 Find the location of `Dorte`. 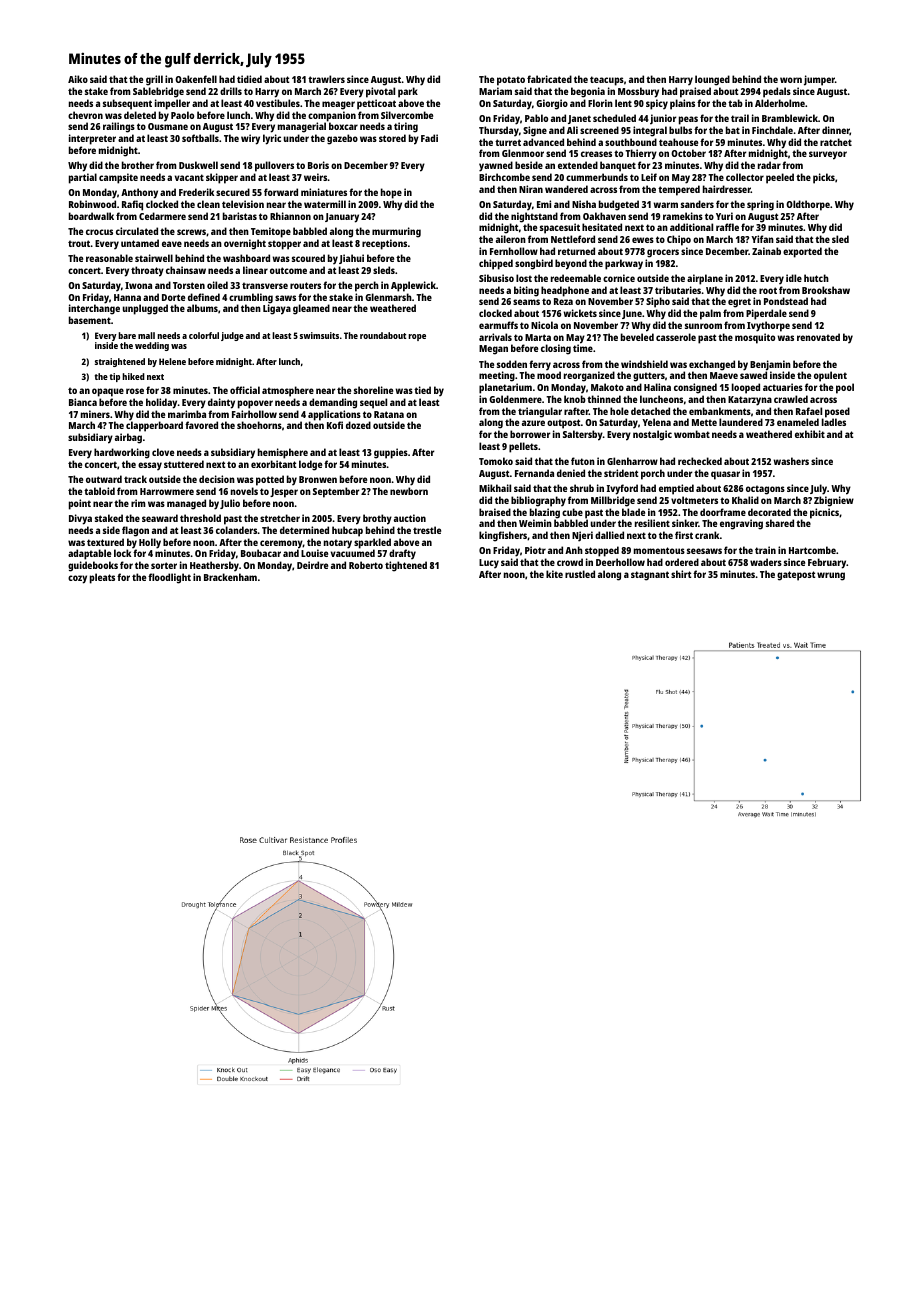

Dorte is located at coordinates (173, 297).
